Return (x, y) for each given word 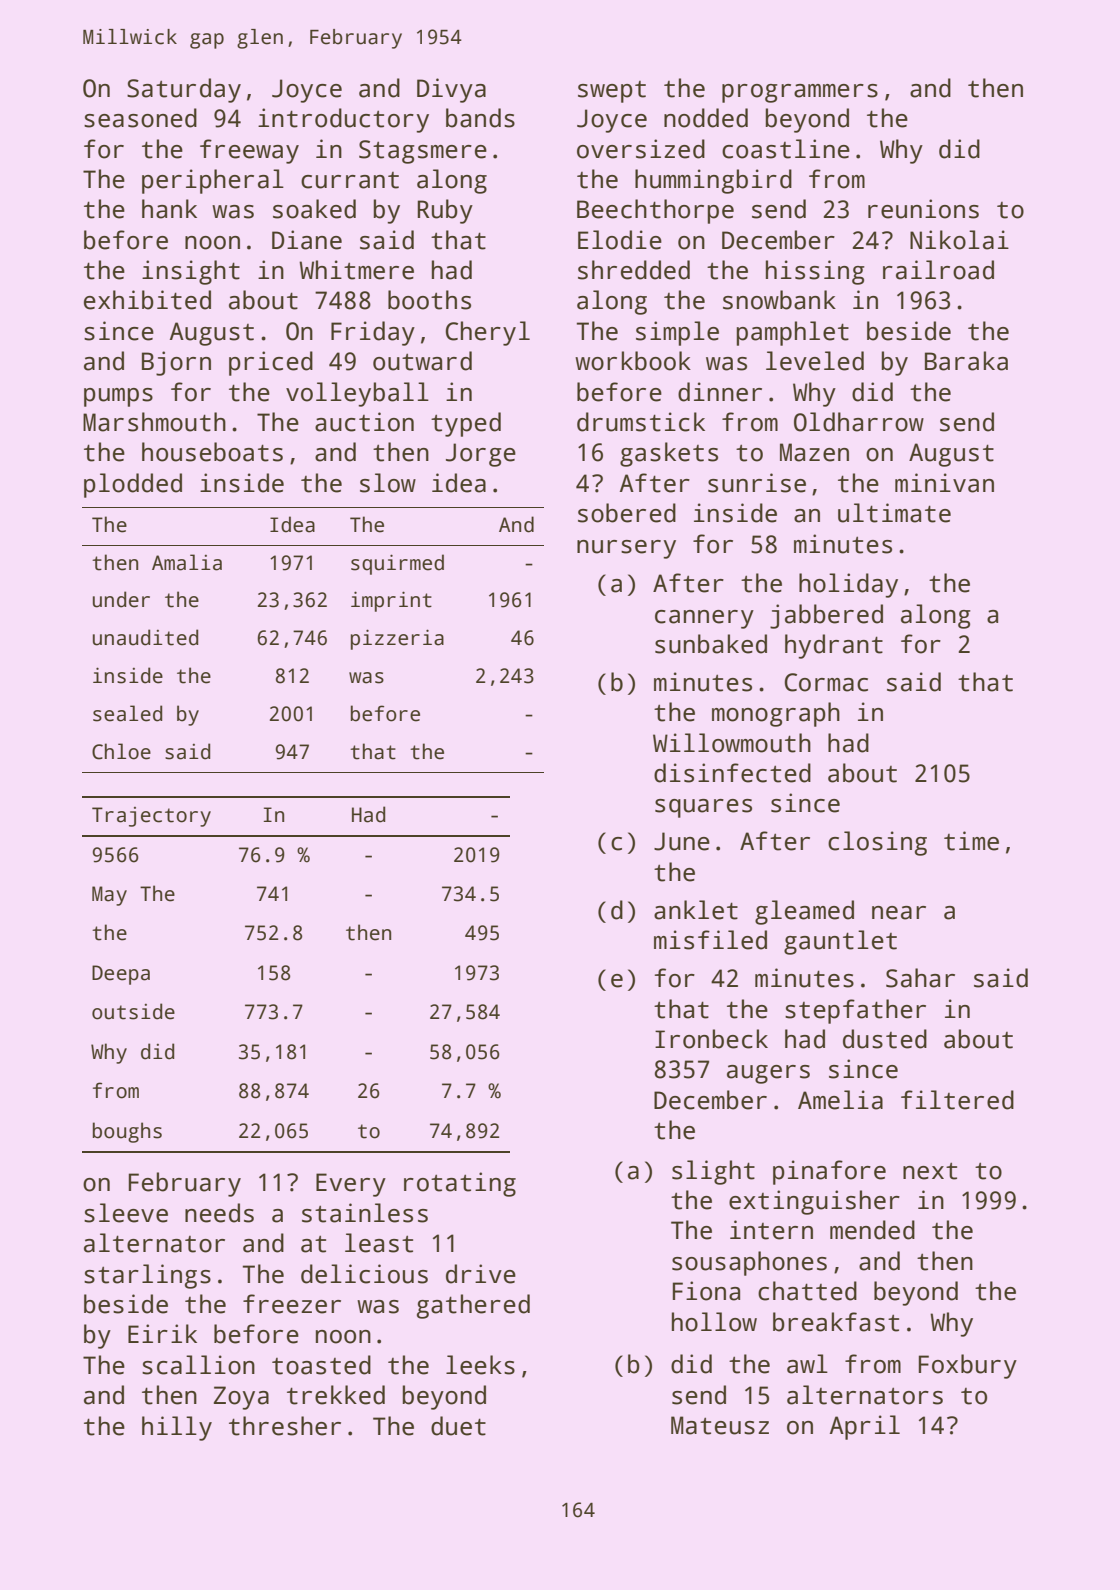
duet (458, 1426)
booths (429, 300)
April (865, 1427)
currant (350, 180)
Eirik (162, 1333)
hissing (815, 272)
